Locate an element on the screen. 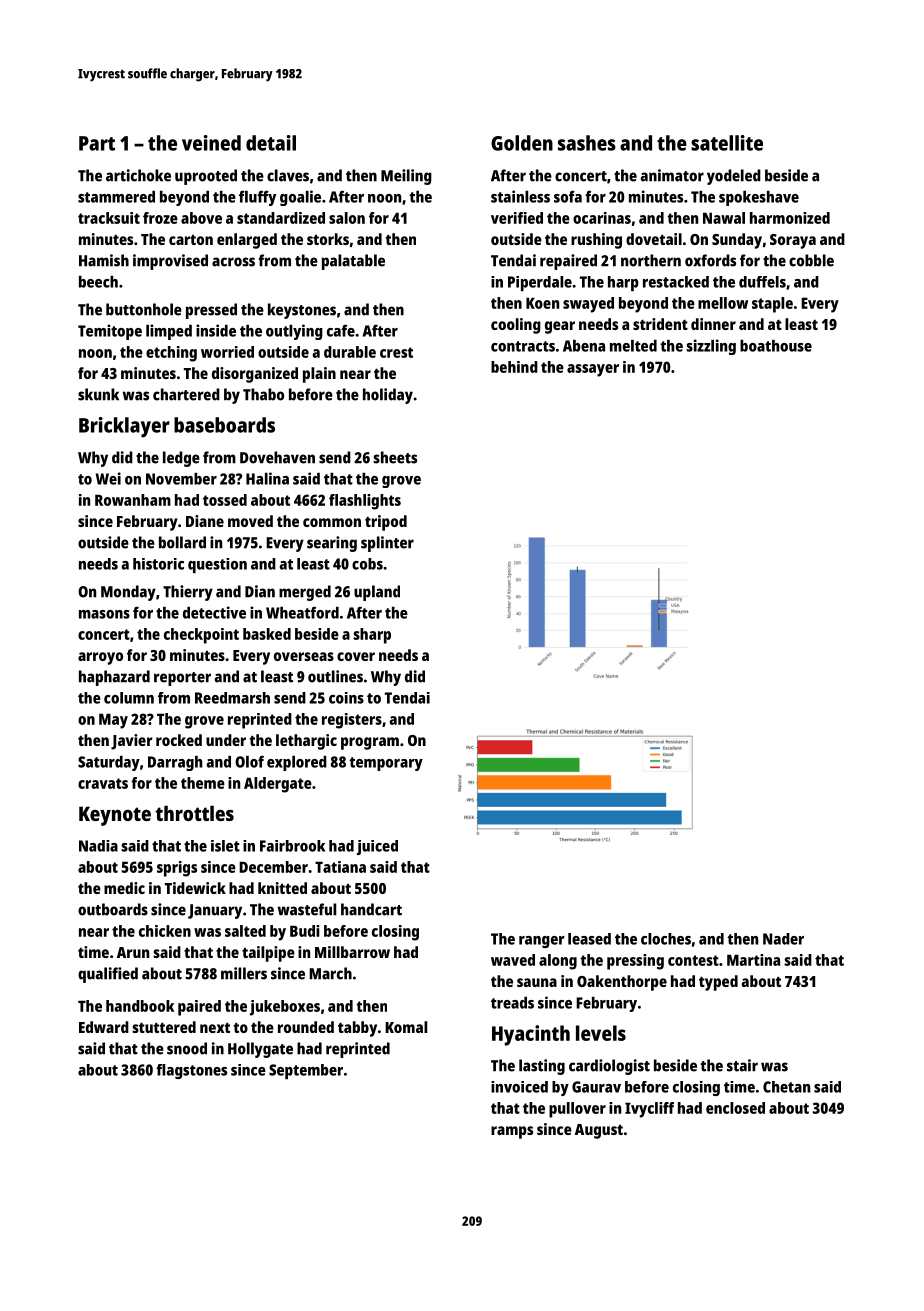 The height and width of the screenshot is (1311, 924). typed is located at coordinates (718, 983).
